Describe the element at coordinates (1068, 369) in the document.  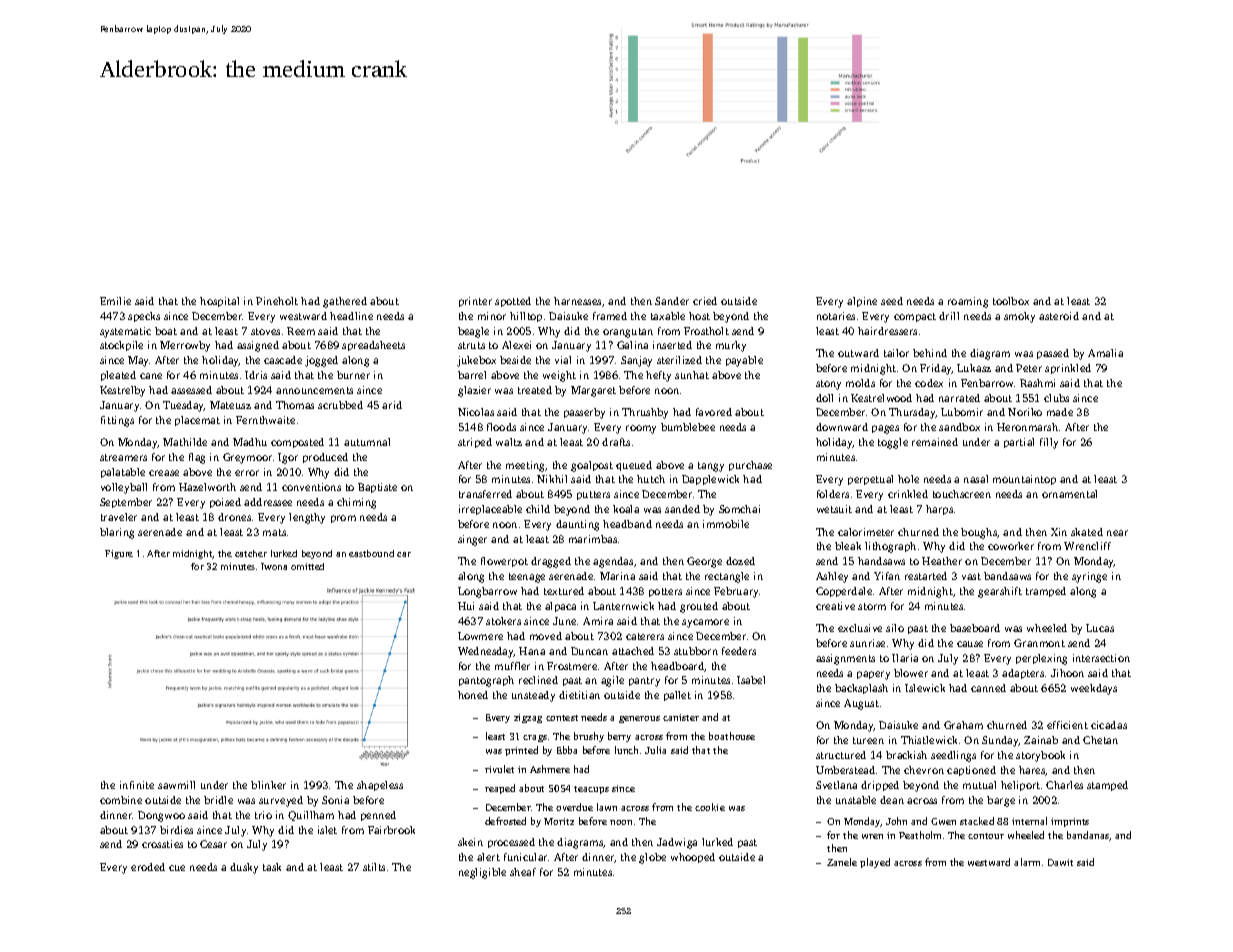
I see `sprinkled` at that location.
